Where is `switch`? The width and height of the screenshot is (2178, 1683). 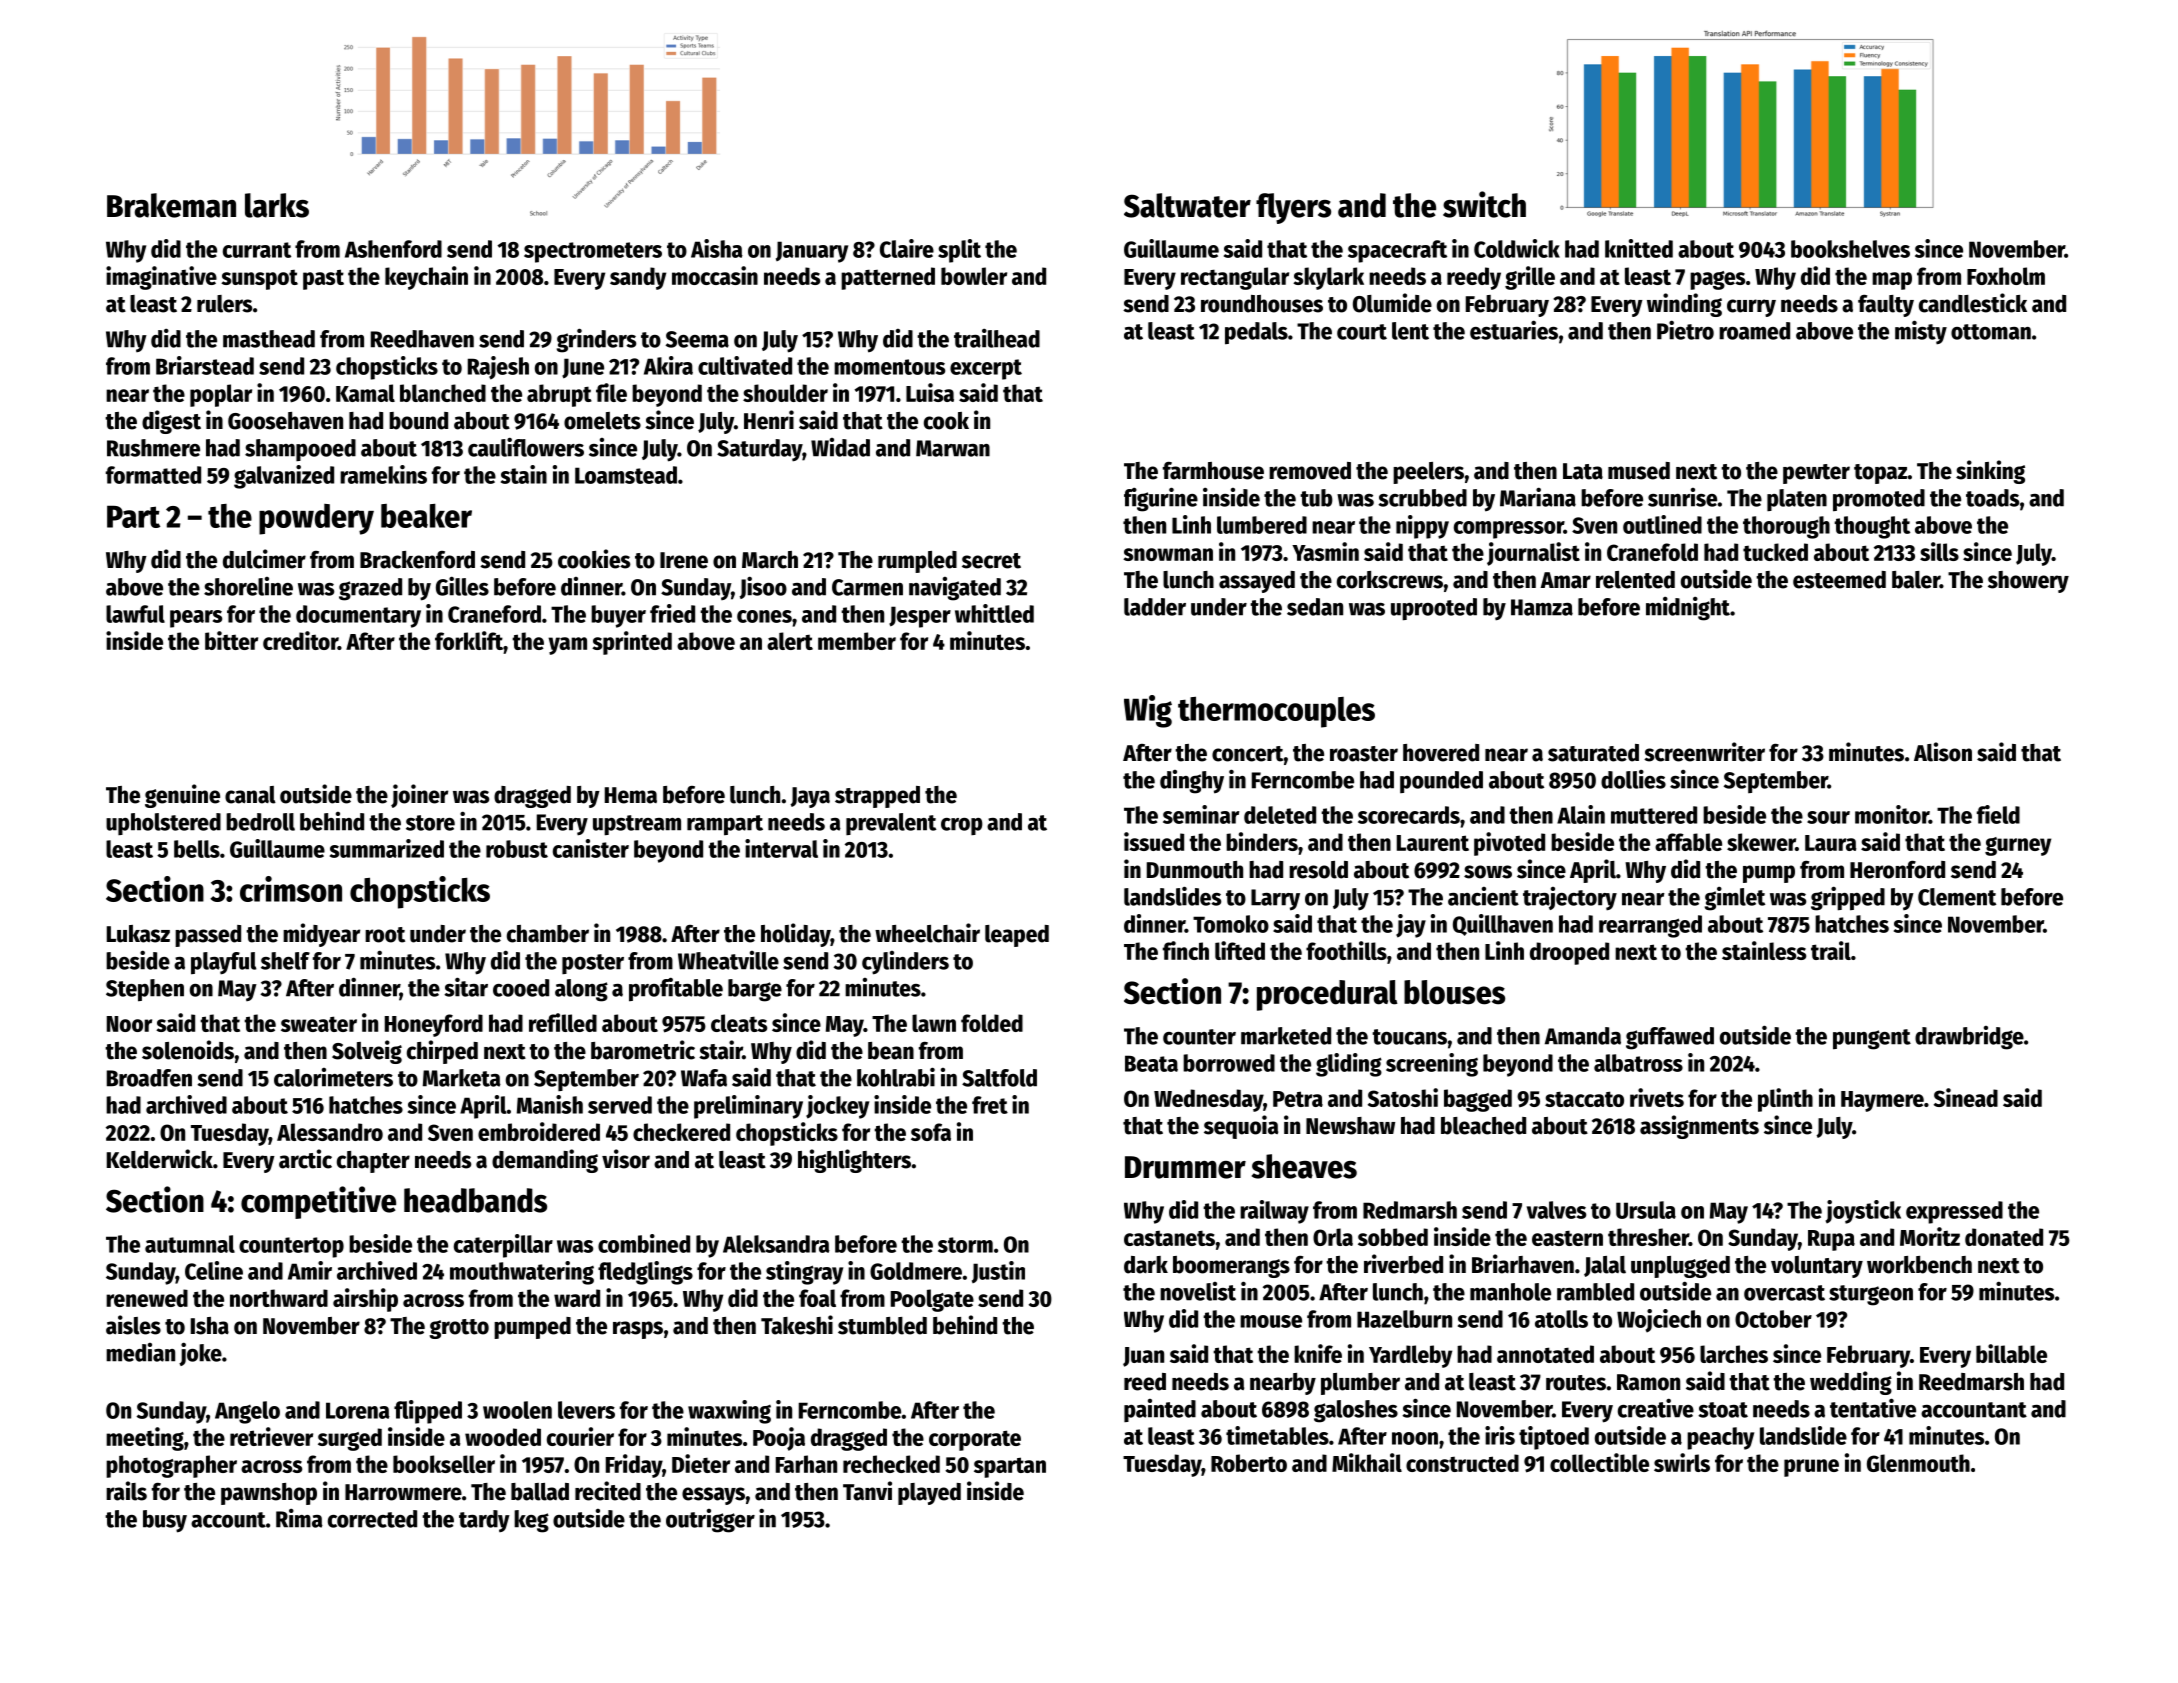
switch is located at coordinates (1484, 204).
